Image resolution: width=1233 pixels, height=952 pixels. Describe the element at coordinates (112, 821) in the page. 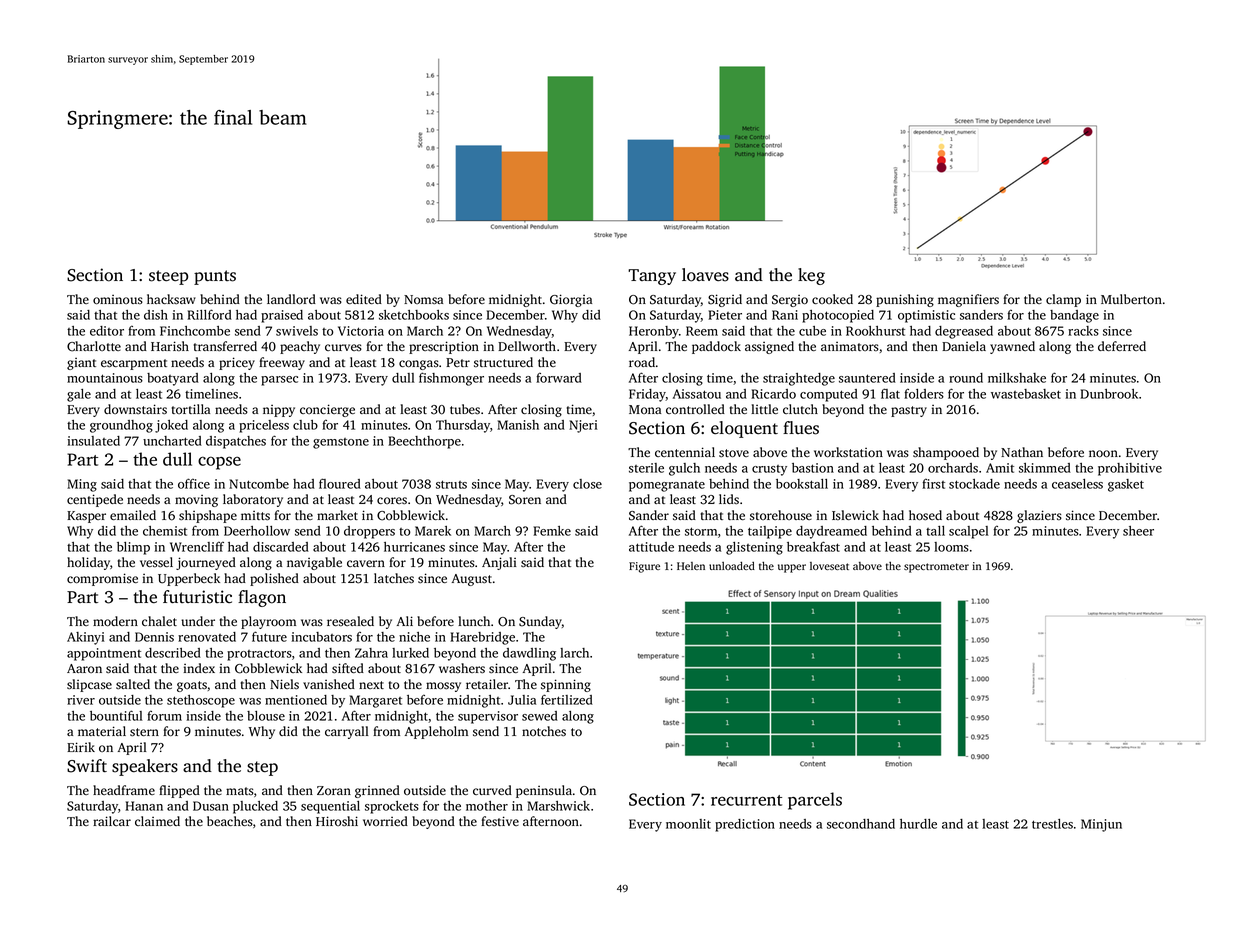

I see `railcar` at that location.
